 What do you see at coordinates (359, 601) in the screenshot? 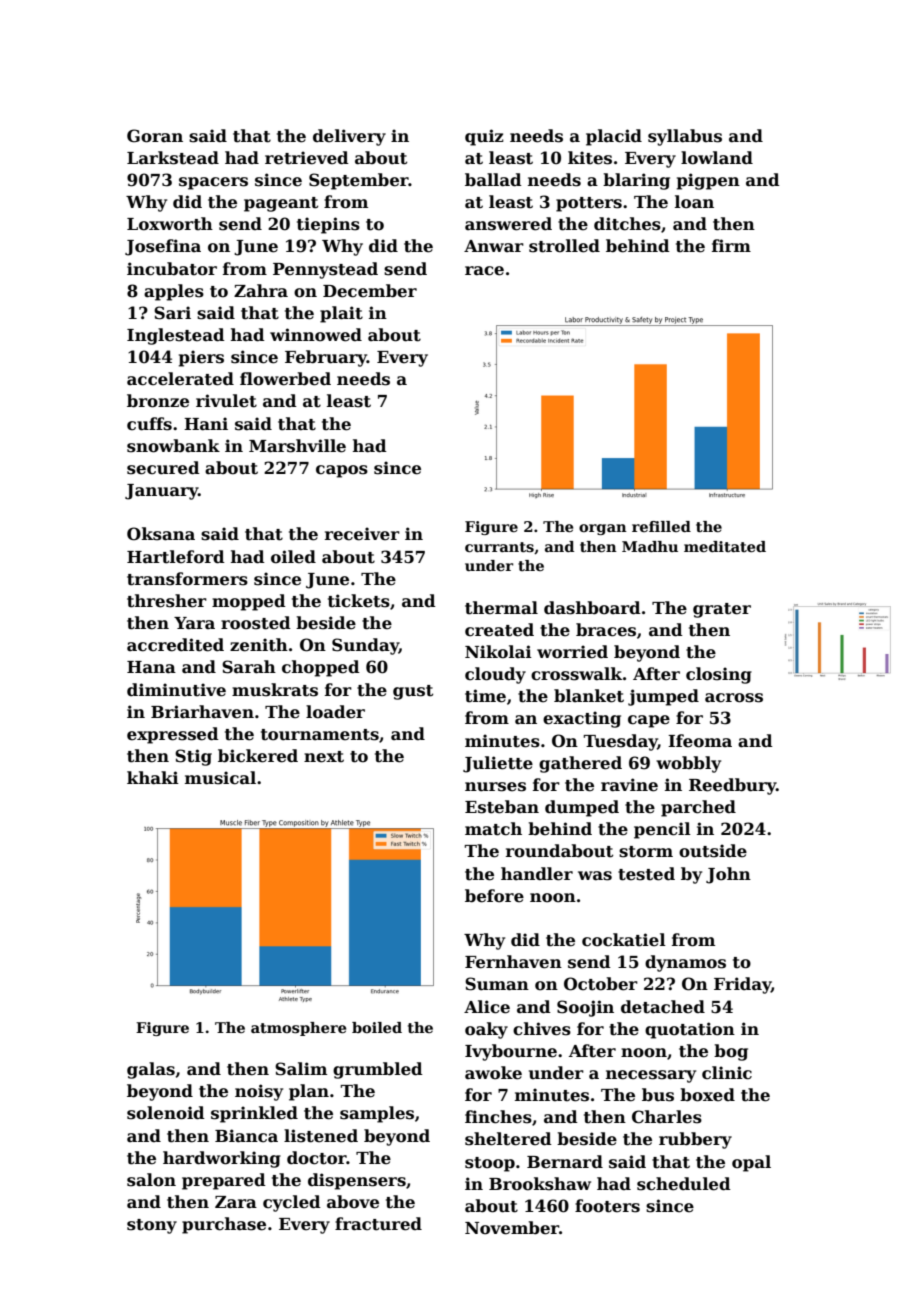
I see `tickets` at bounding box center [359, 601].
